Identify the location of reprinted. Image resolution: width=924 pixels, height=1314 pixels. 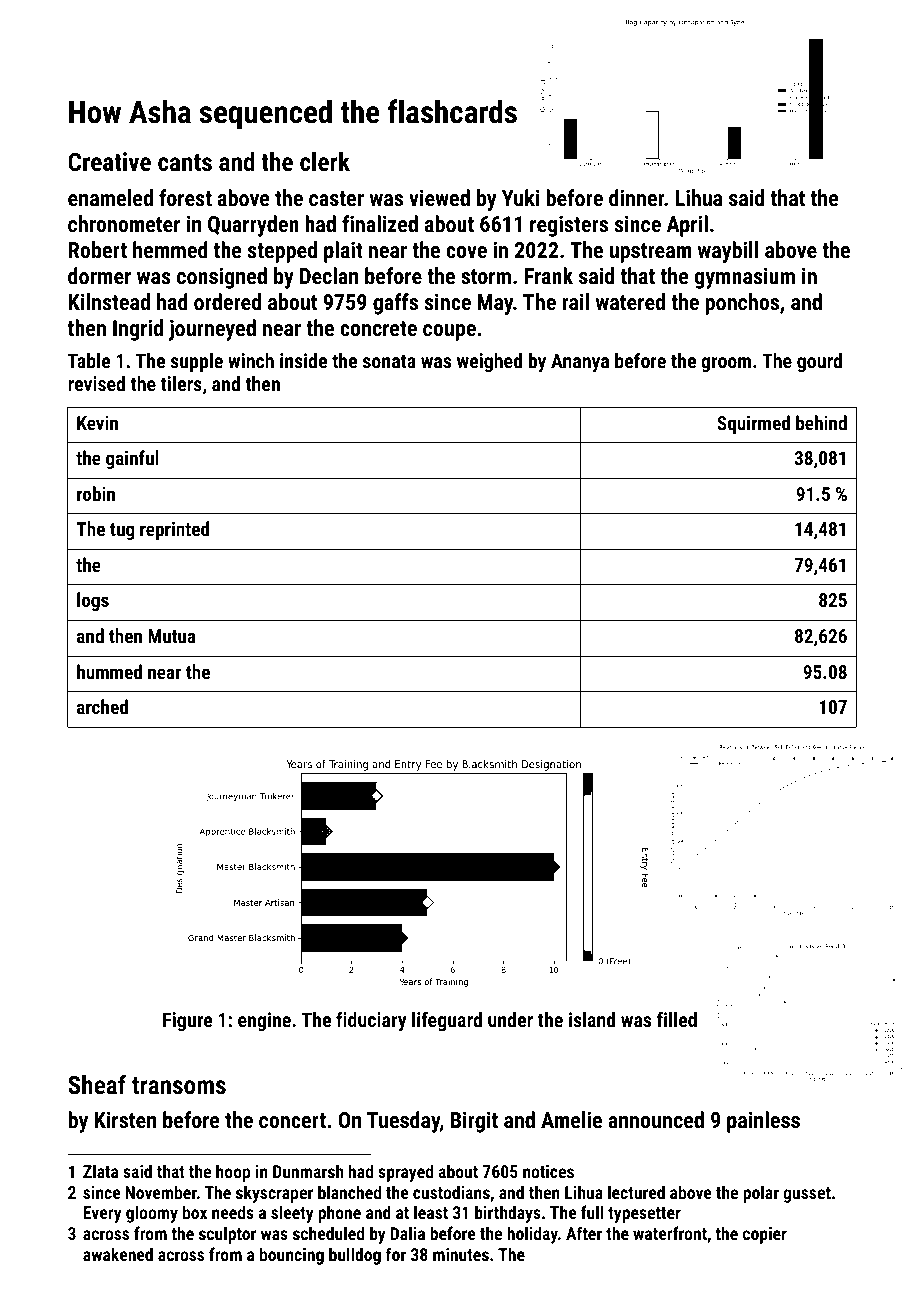
(174, 530).
